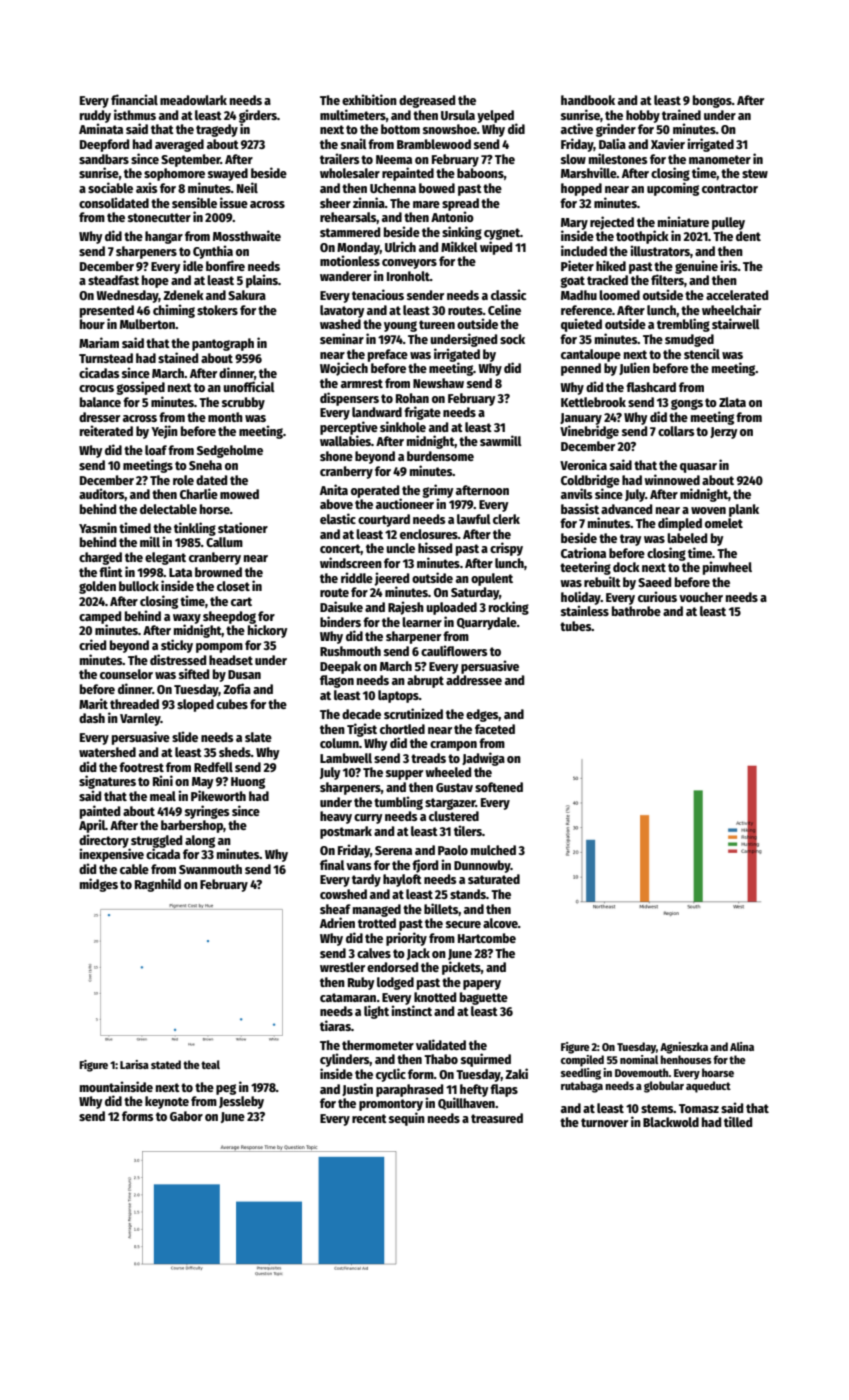 The width and height of the screenshot is (849, 1400). I want to click on yelped, so click(495, 116).
